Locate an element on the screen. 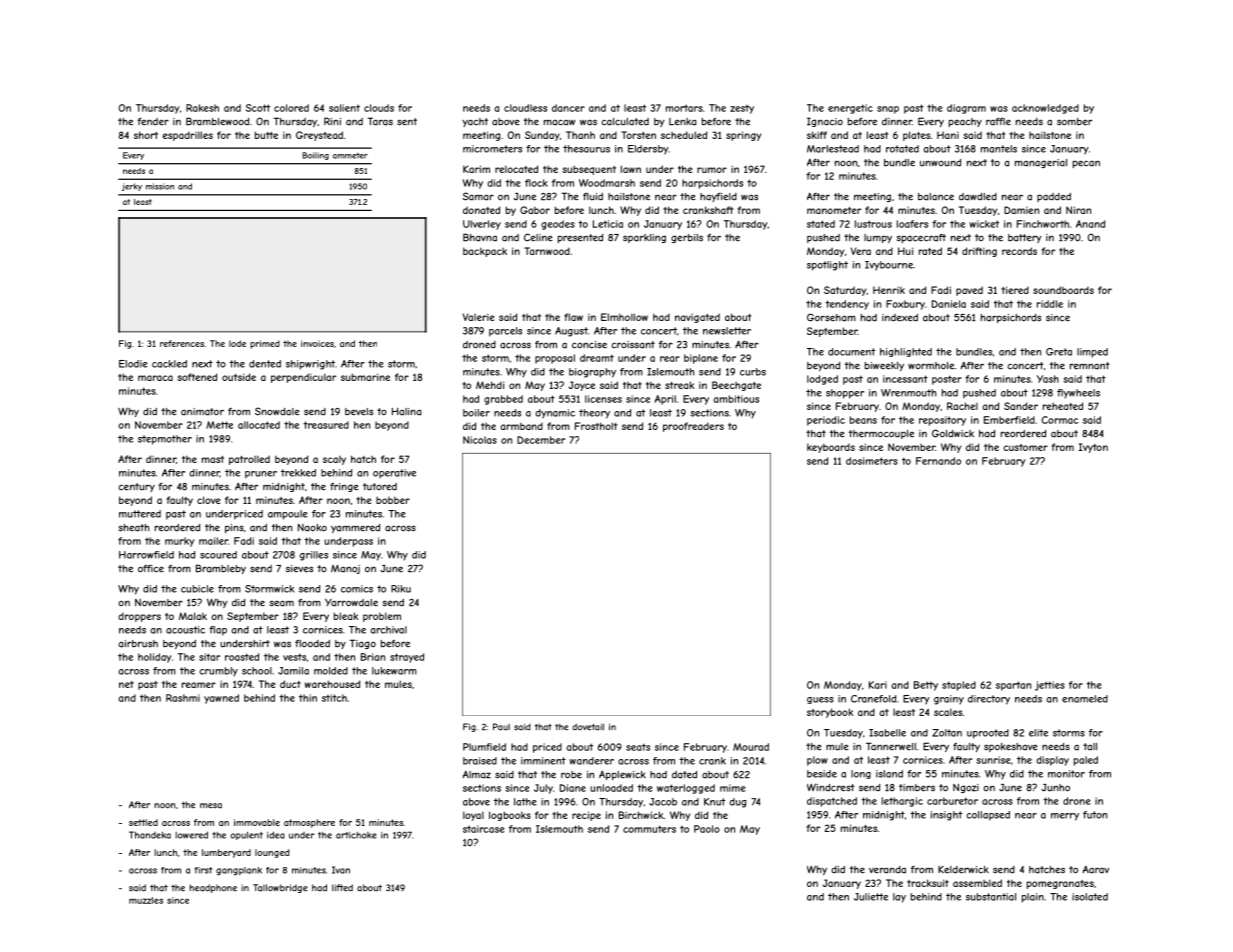 Image resolution: width=1233 pixels, height=952 pixels. dosimeters is located at coordinates (872, 461).
